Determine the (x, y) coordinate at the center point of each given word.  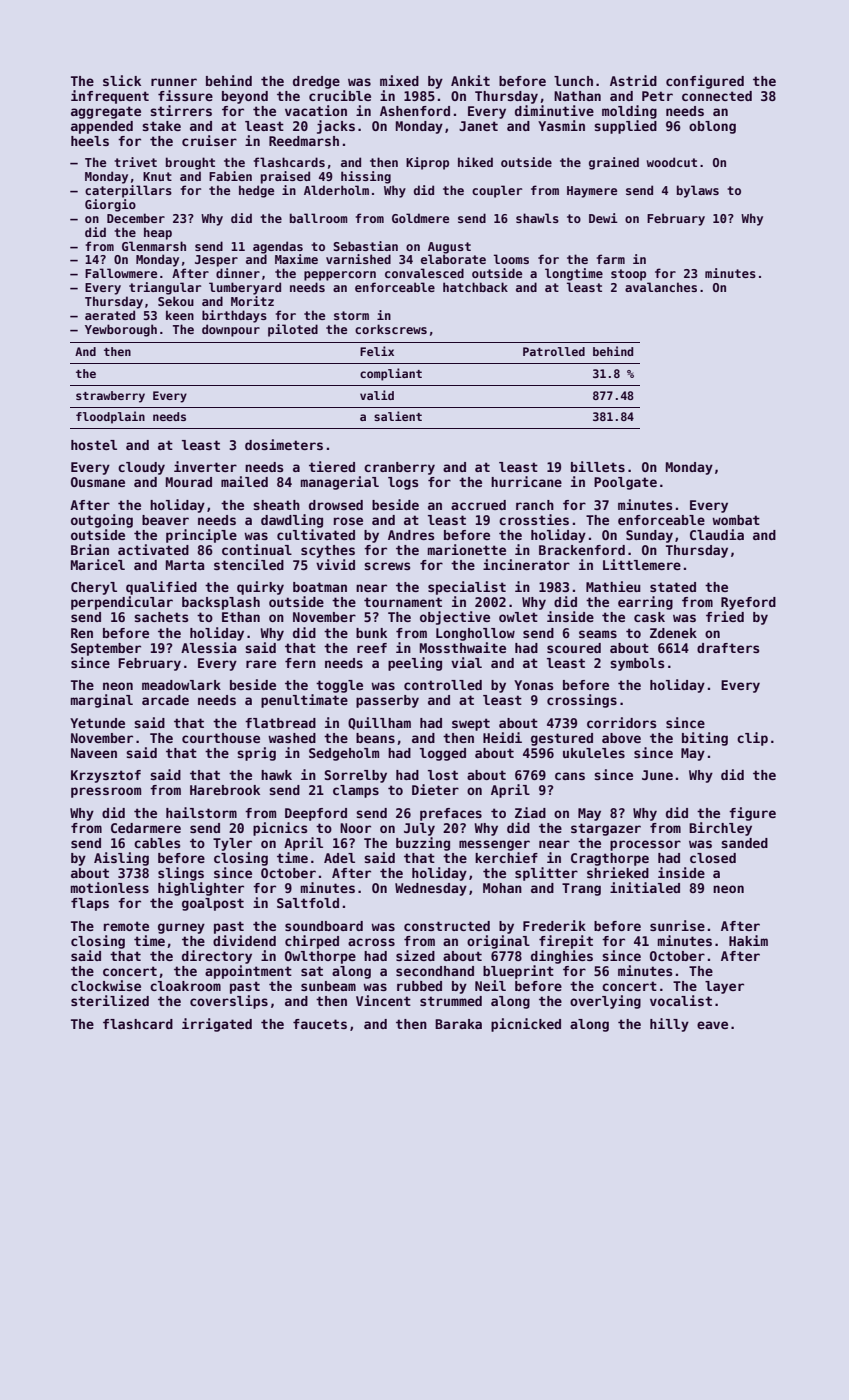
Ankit (470, 80)
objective (455, 618)
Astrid (633, 80)
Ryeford (748, 603)
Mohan (502, 888)
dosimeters (284, 444)
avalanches (661, 287)
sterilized (110, 1000)
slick (122, 80)
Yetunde (97, 723)
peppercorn (340, 276)
